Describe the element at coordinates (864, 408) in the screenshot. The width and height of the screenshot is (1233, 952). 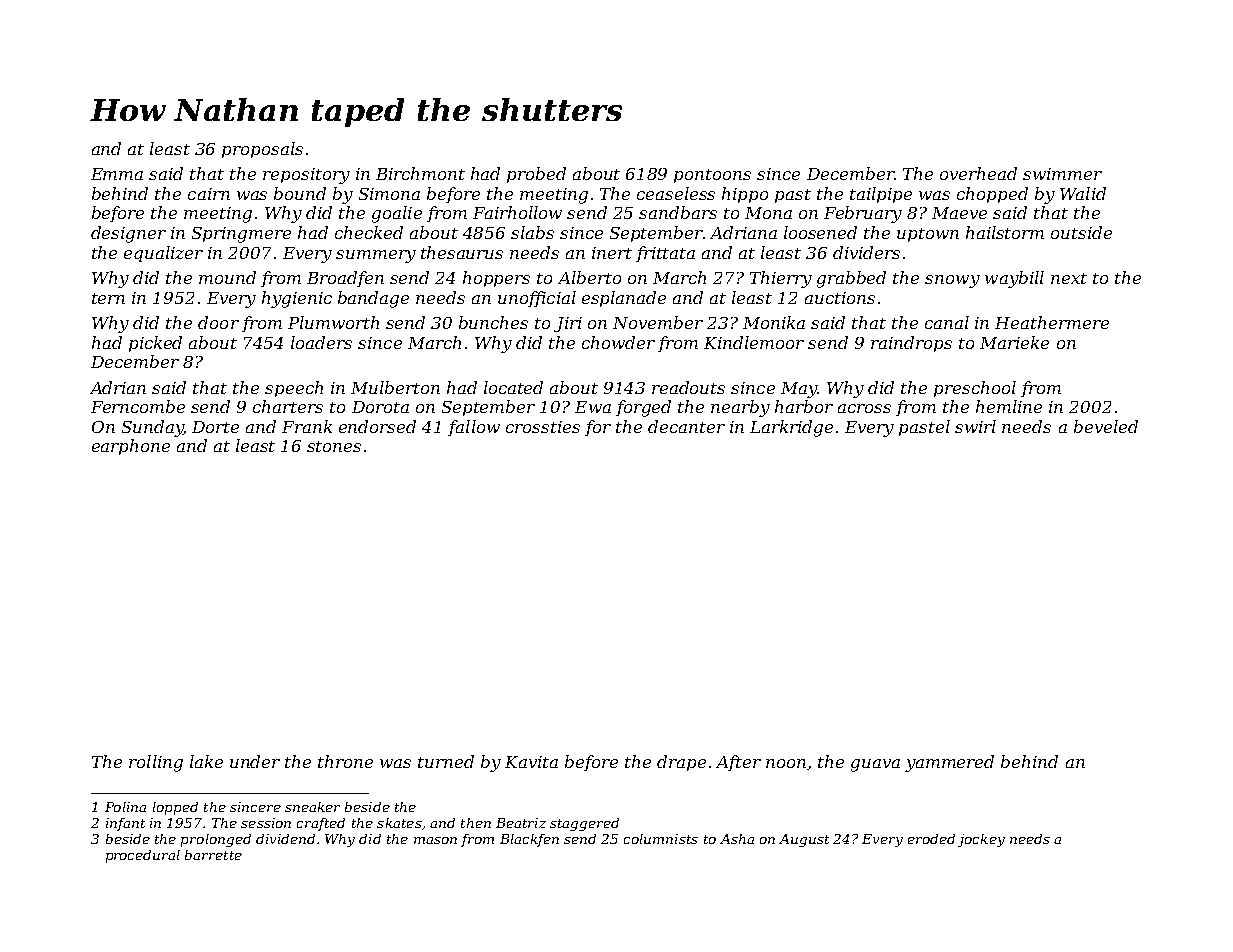
I see `across` at that location.
